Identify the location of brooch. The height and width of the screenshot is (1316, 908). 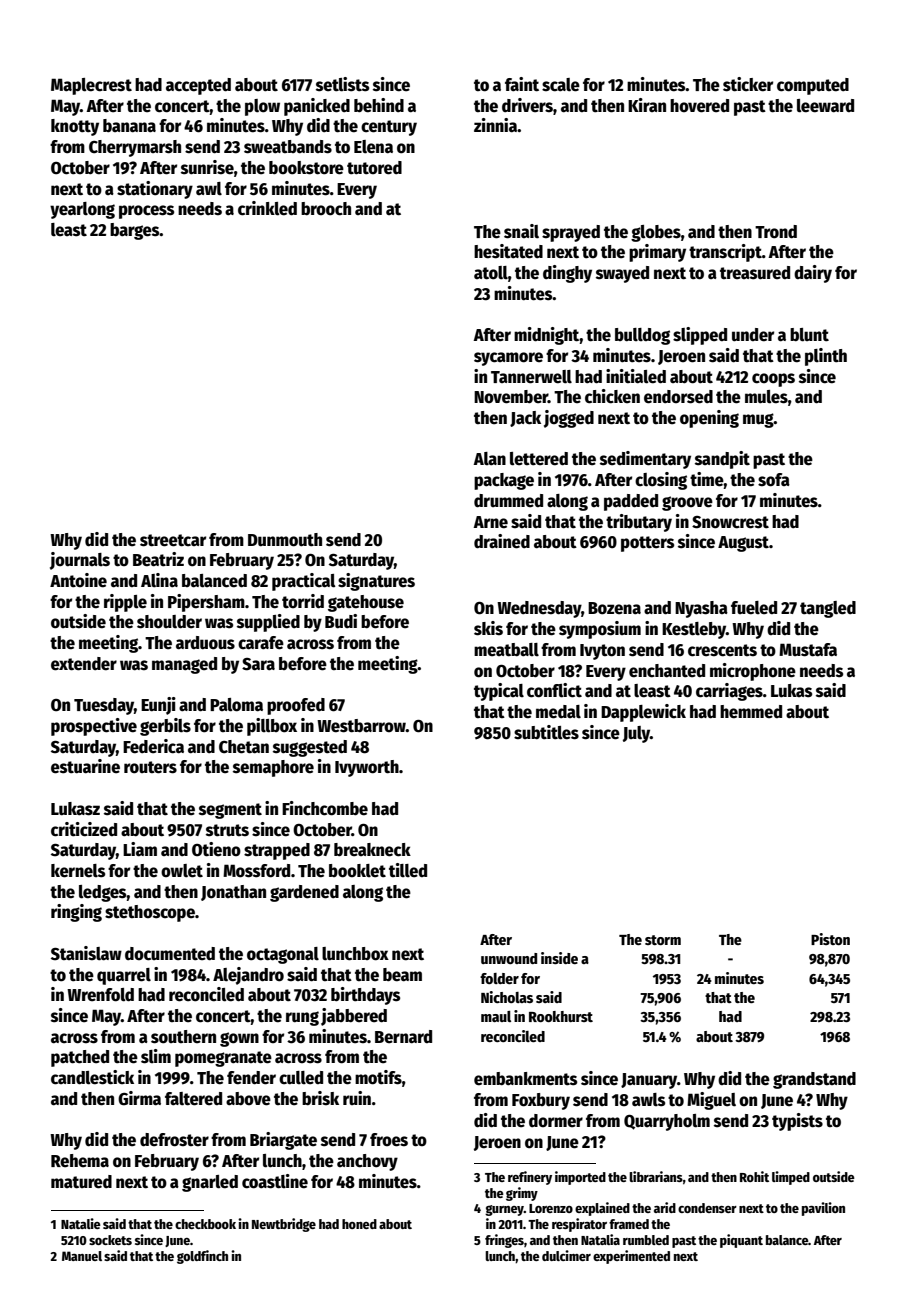
(326, 209).
